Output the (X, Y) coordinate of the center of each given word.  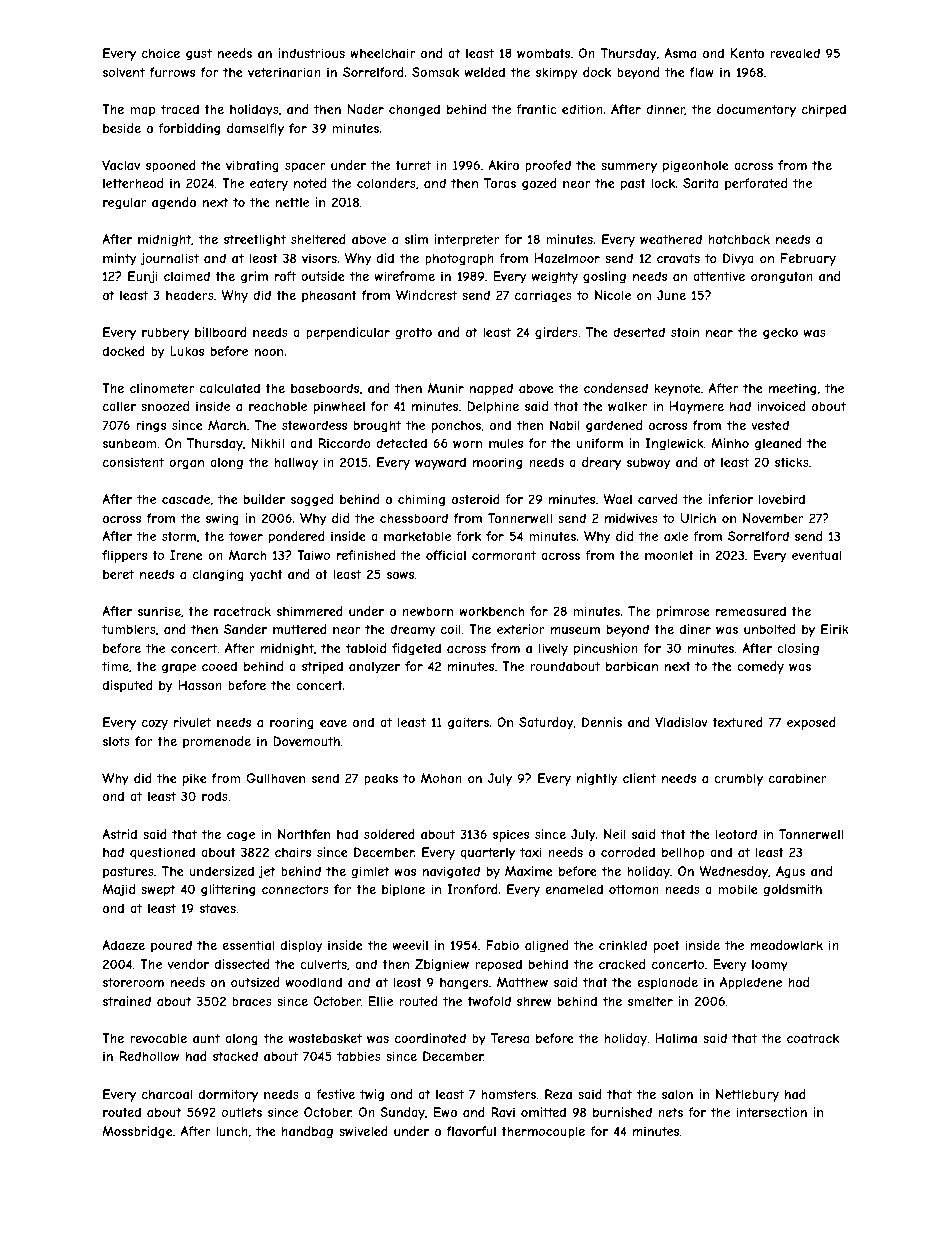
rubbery (165, 333)
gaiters (468, 723)
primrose (683, 612)
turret (413, 165)
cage (241, 837)
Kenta (747, 53)
